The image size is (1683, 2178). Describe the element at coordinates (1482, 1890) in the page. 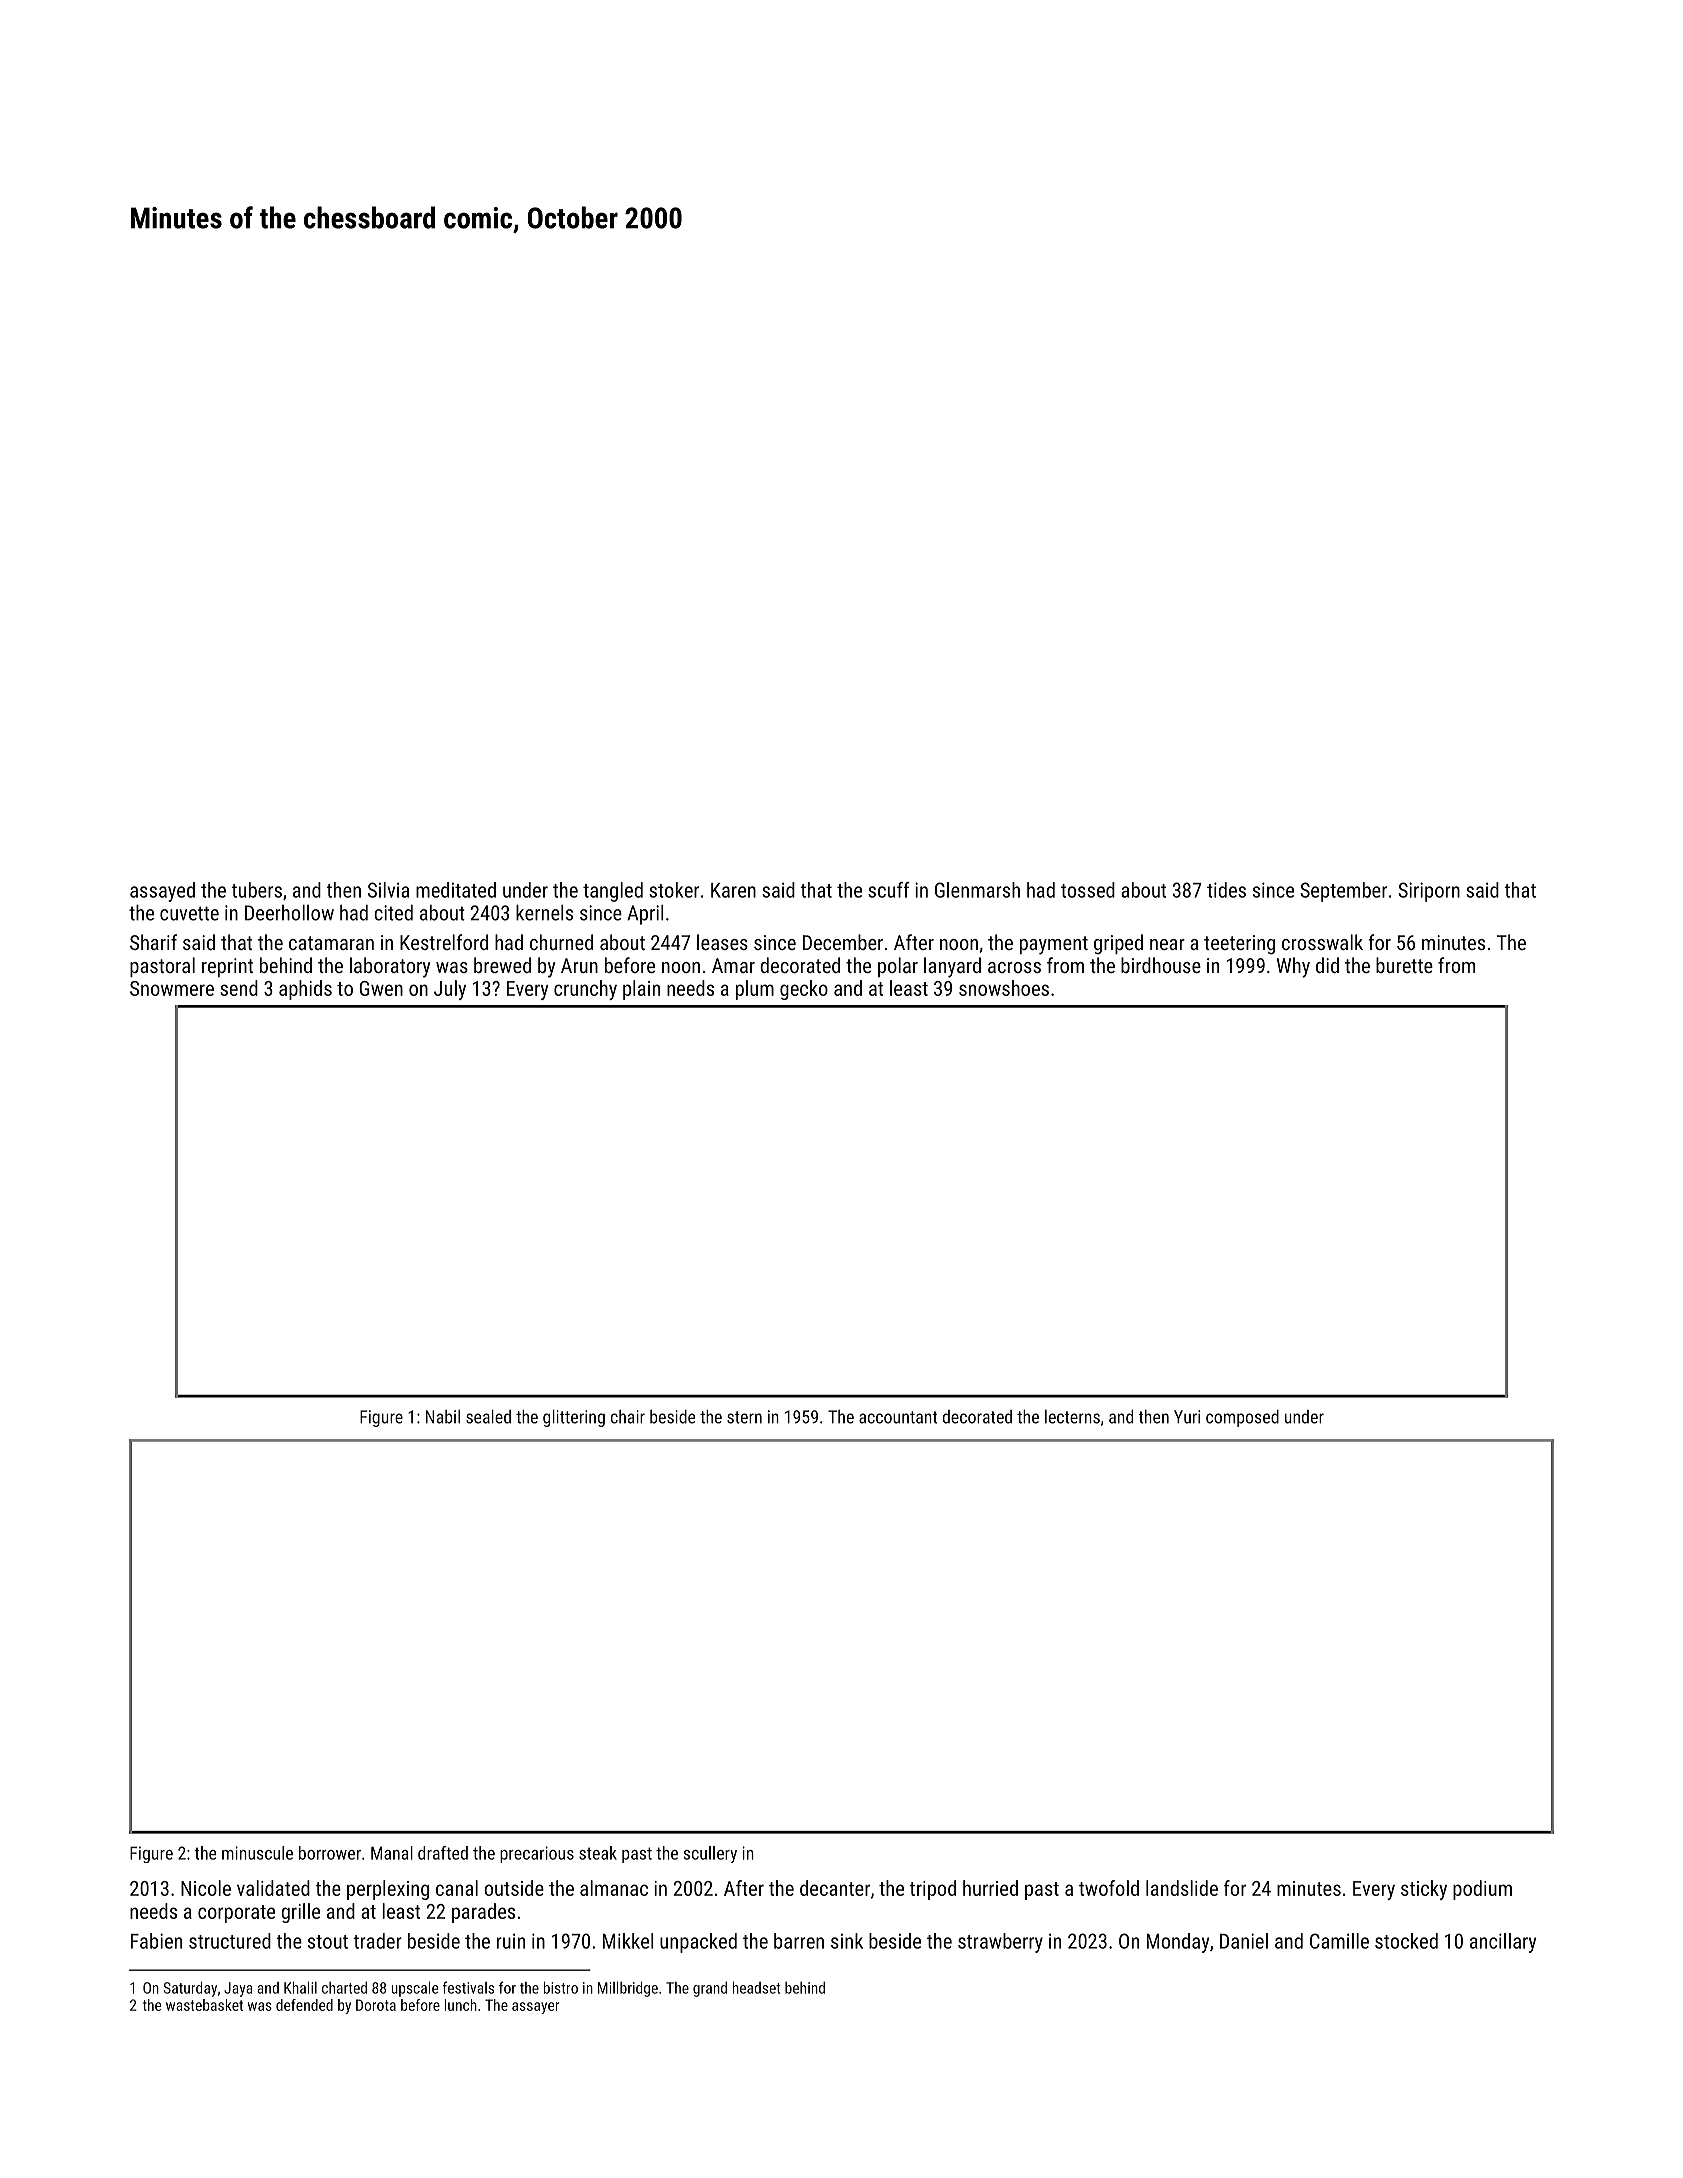

I see `podium` at that location.
